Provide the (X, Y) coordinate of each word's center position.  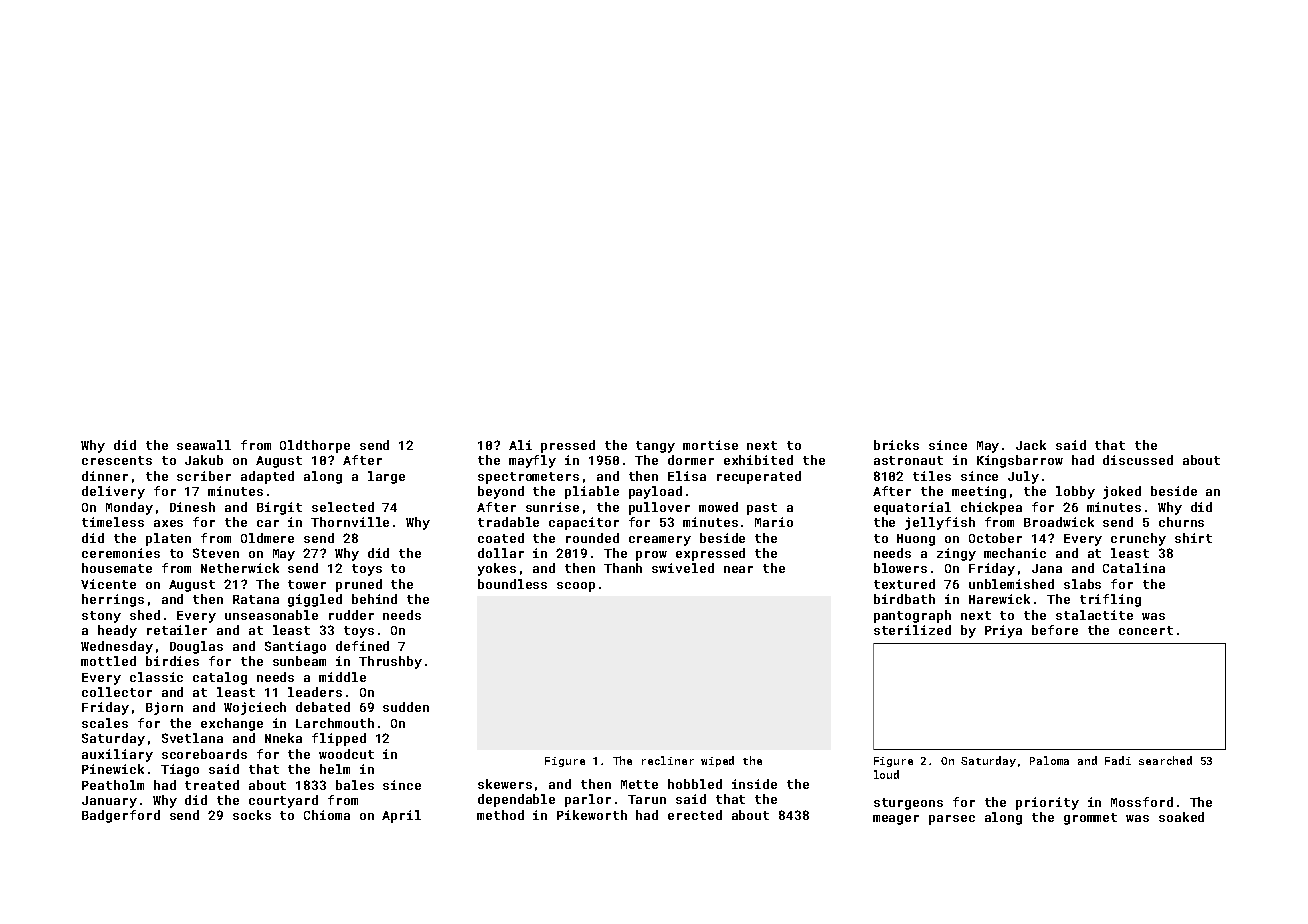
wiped (717, 761)
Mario (774, 522)
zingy (956, 554)
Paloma (1049, 760)
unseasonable (271, 615)
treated (212, 785)
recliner (668, 760)
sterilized (912, 630)
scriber (204, 476)
